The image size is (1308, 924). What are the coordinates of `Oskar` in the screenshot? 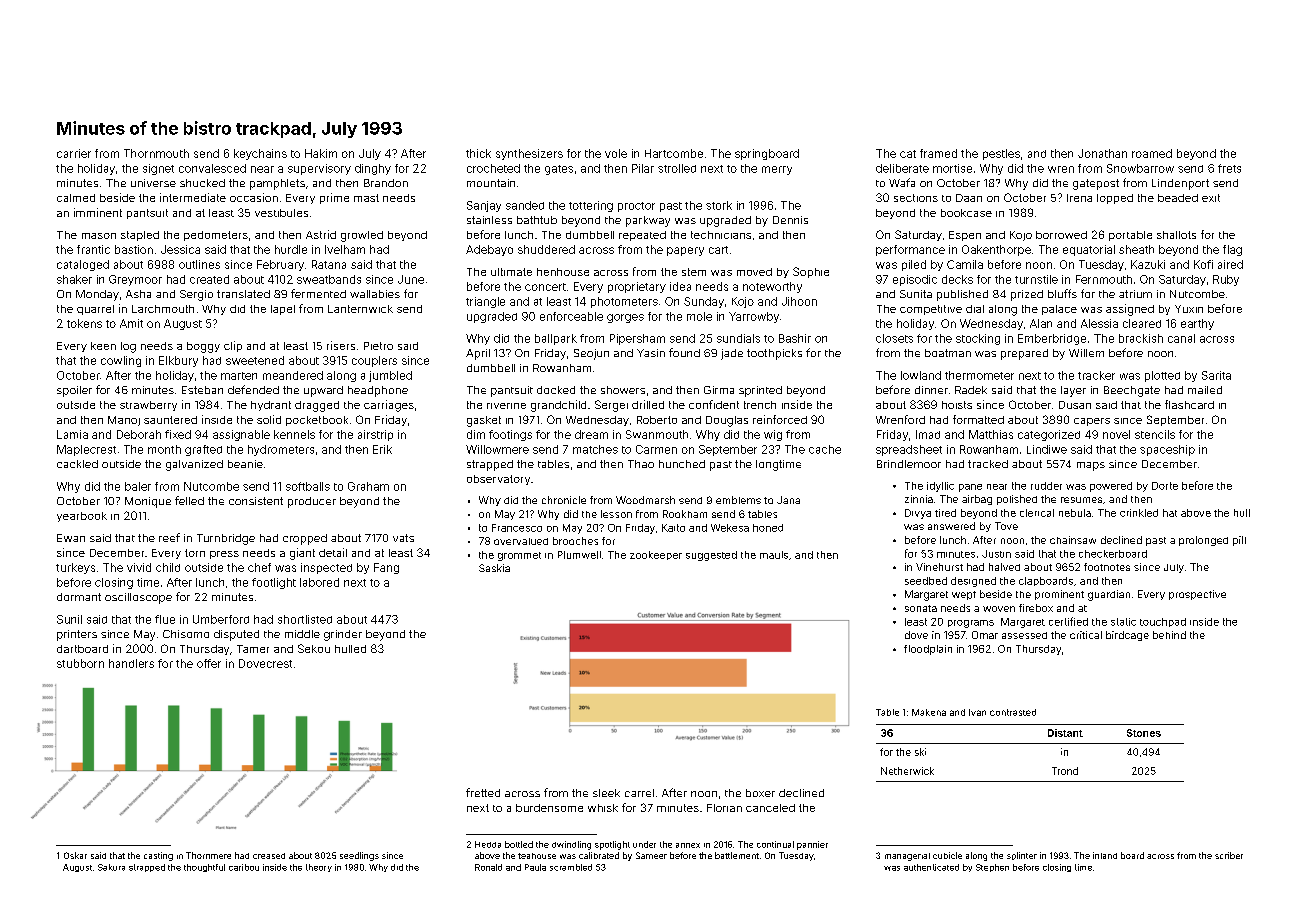 It's located at (75, 855).
